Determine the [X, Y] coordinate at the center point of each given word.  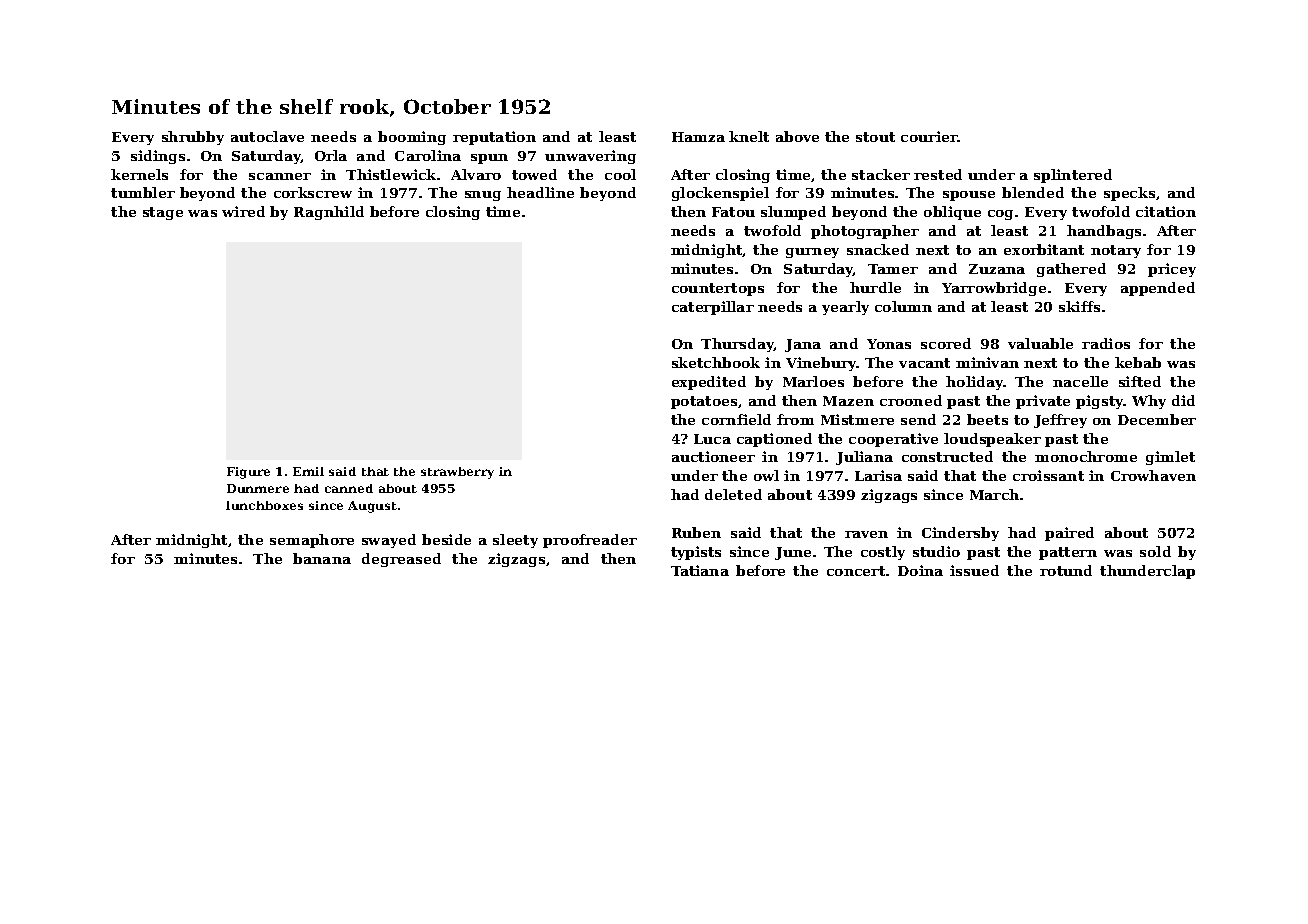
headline [540, 192]
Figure [248, 473]
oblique [952, 213]
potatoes [704, 402]
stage [163, 213]
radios [1106, 343]
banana [322, 558]
